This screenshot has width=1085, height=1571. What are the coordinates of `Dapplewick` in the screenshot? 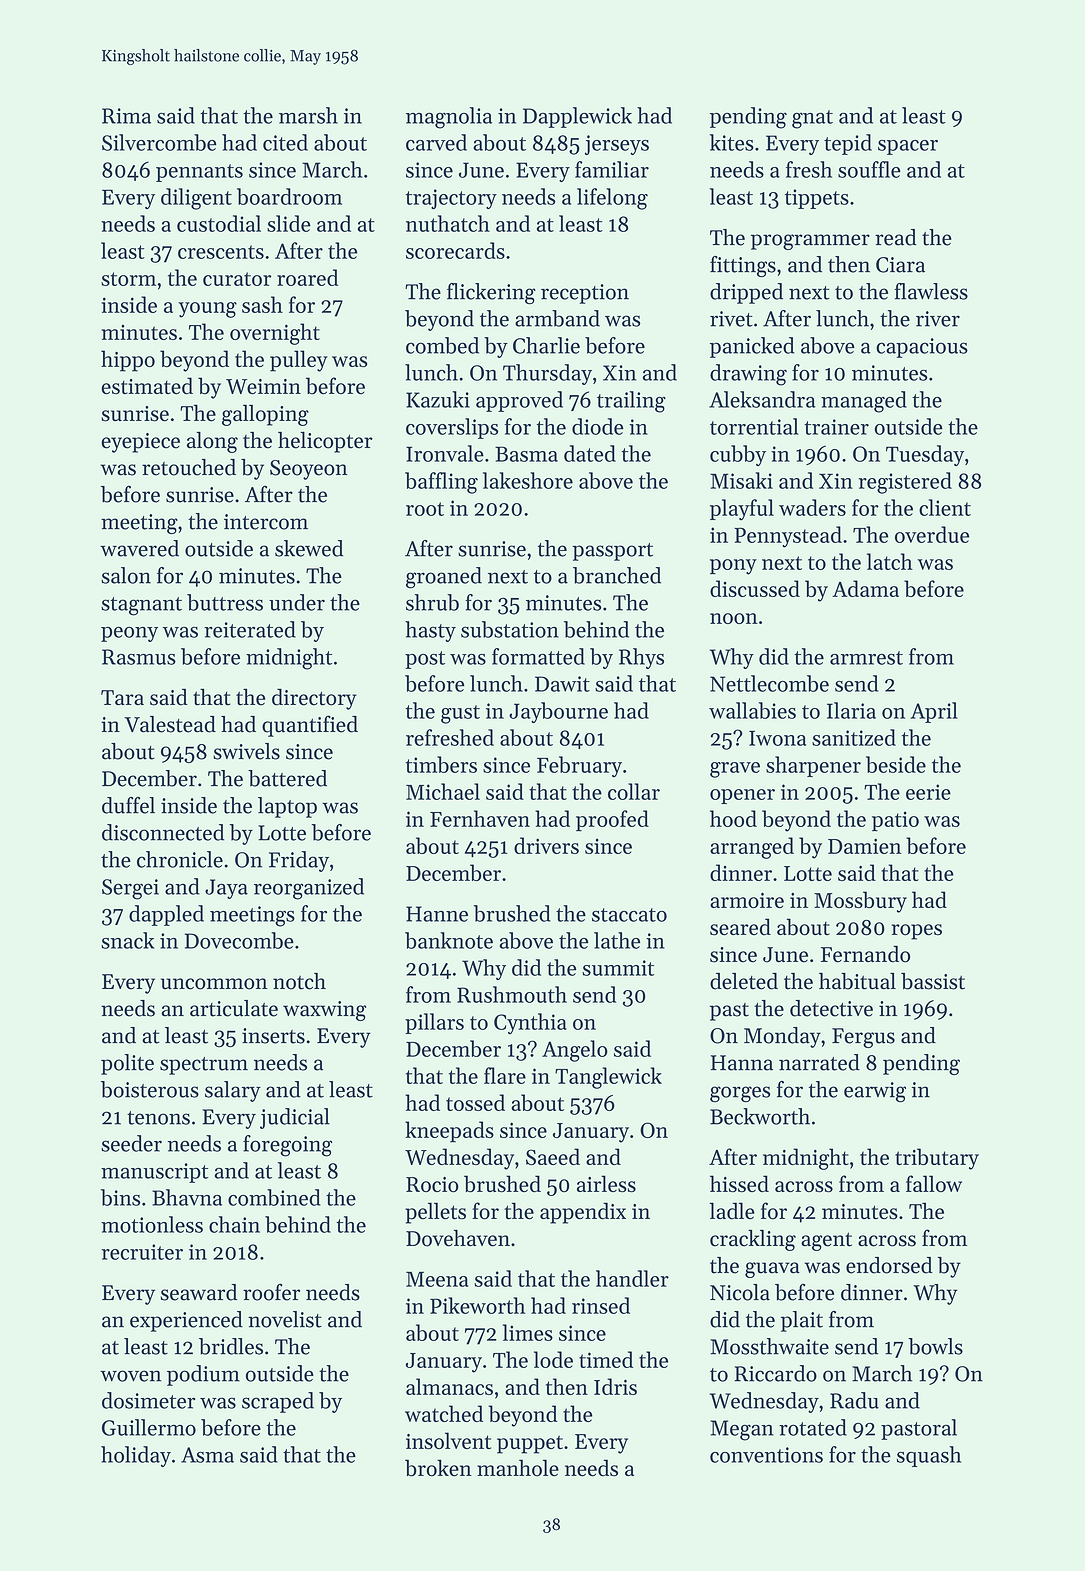 It's located at (577, 117).
